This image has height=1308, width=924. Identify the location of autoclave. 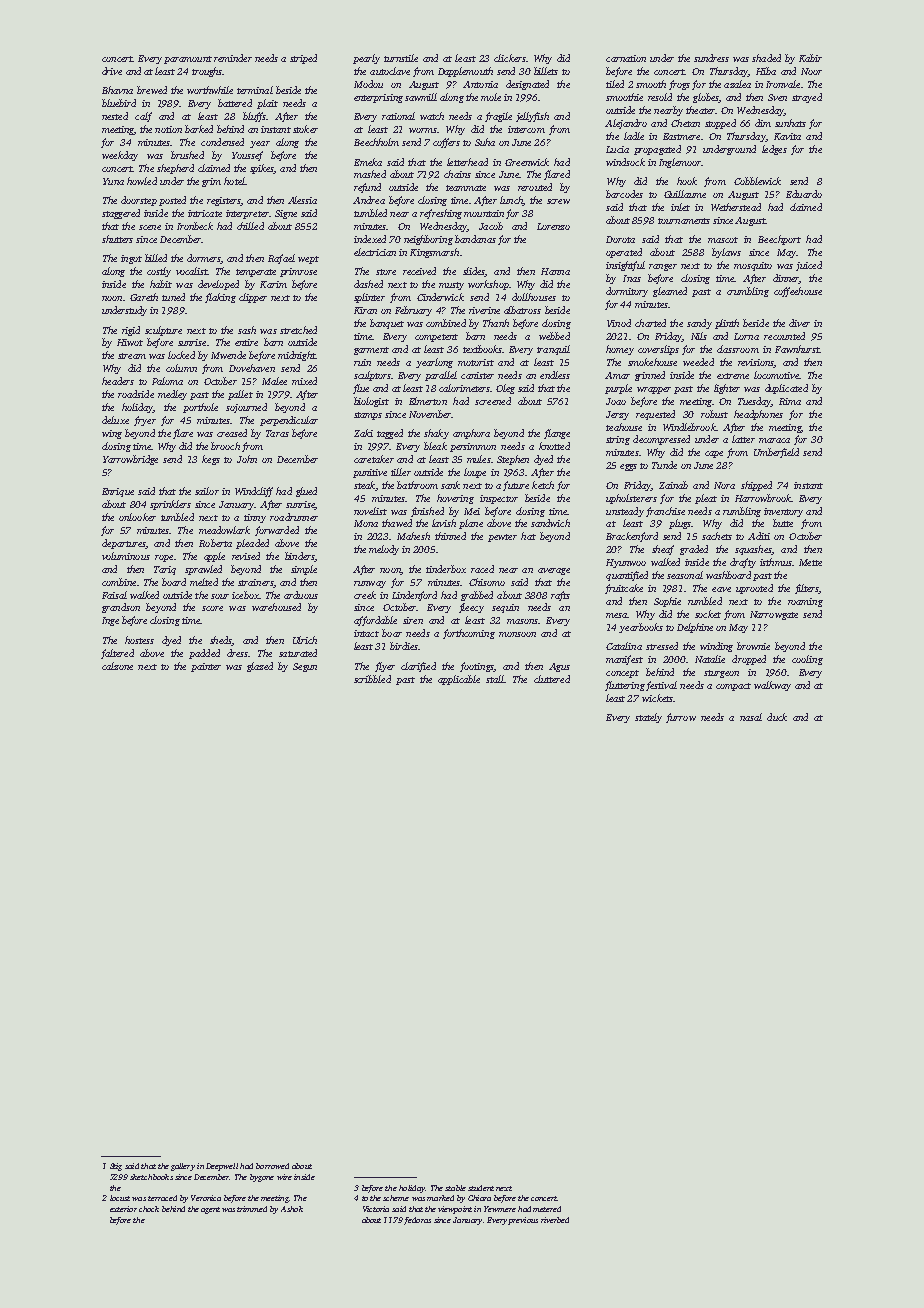
(390, 71).
